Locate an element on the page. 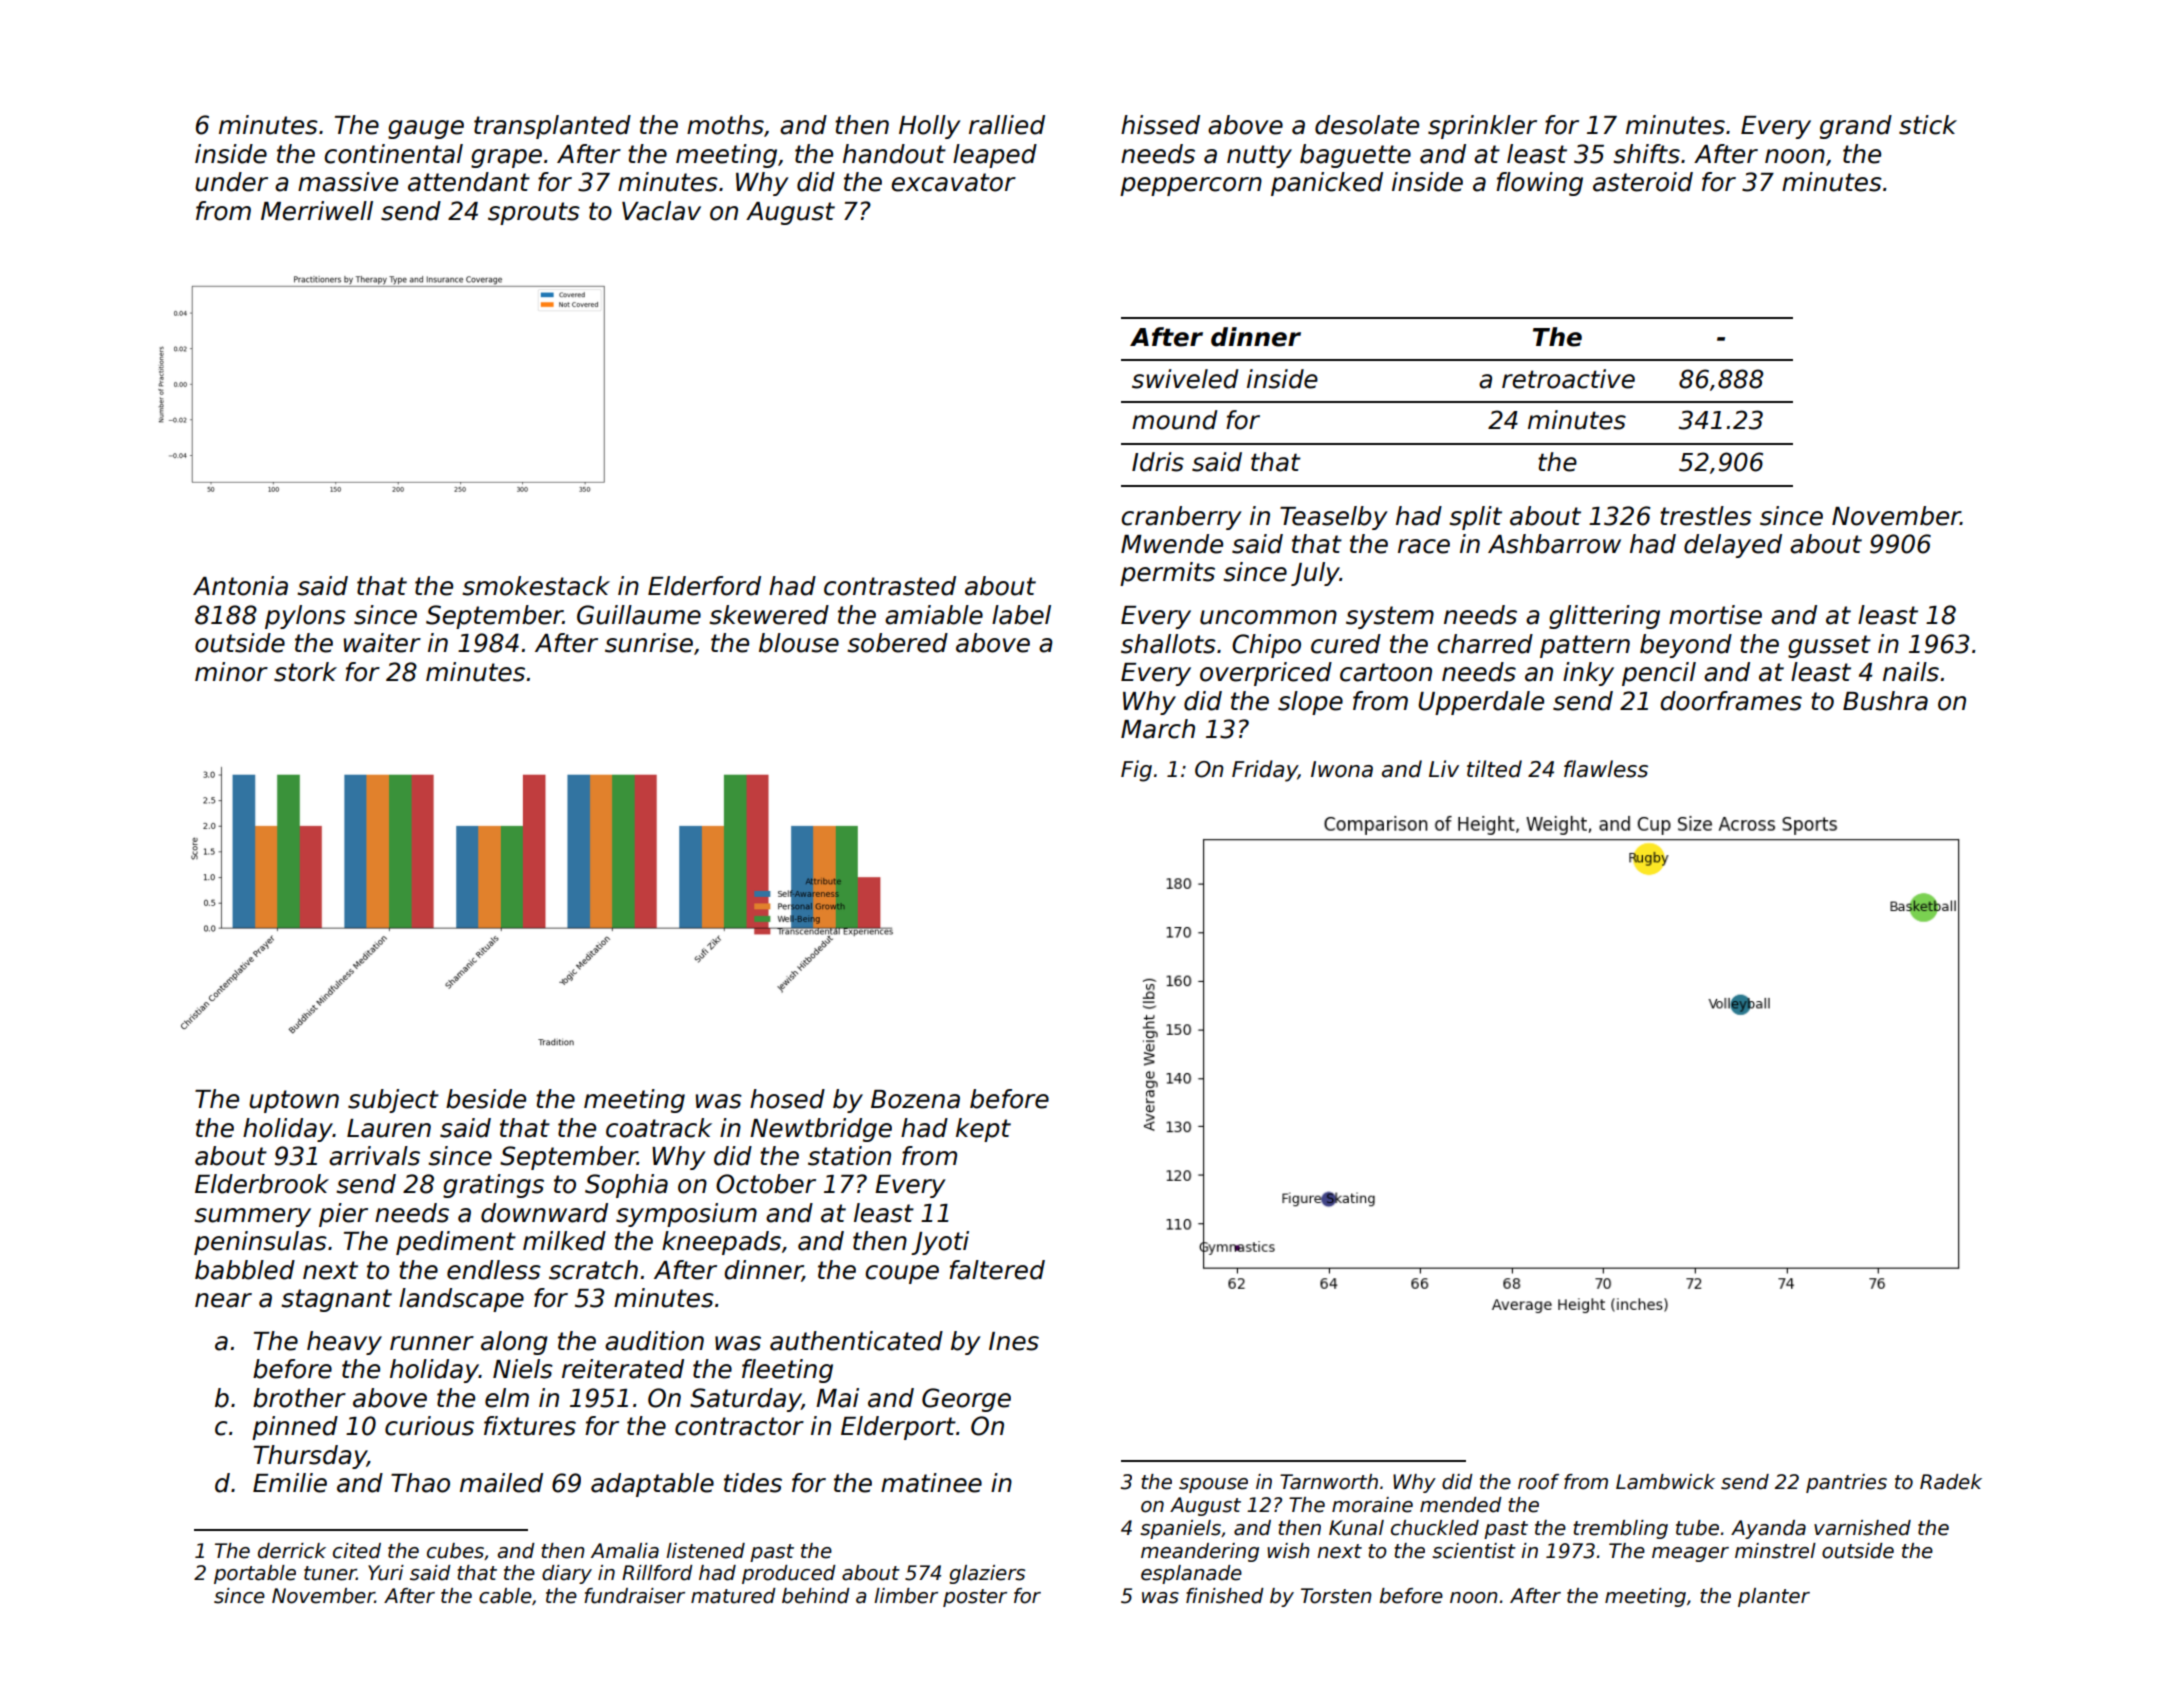  runner is located at coordinates (432, 1343).
